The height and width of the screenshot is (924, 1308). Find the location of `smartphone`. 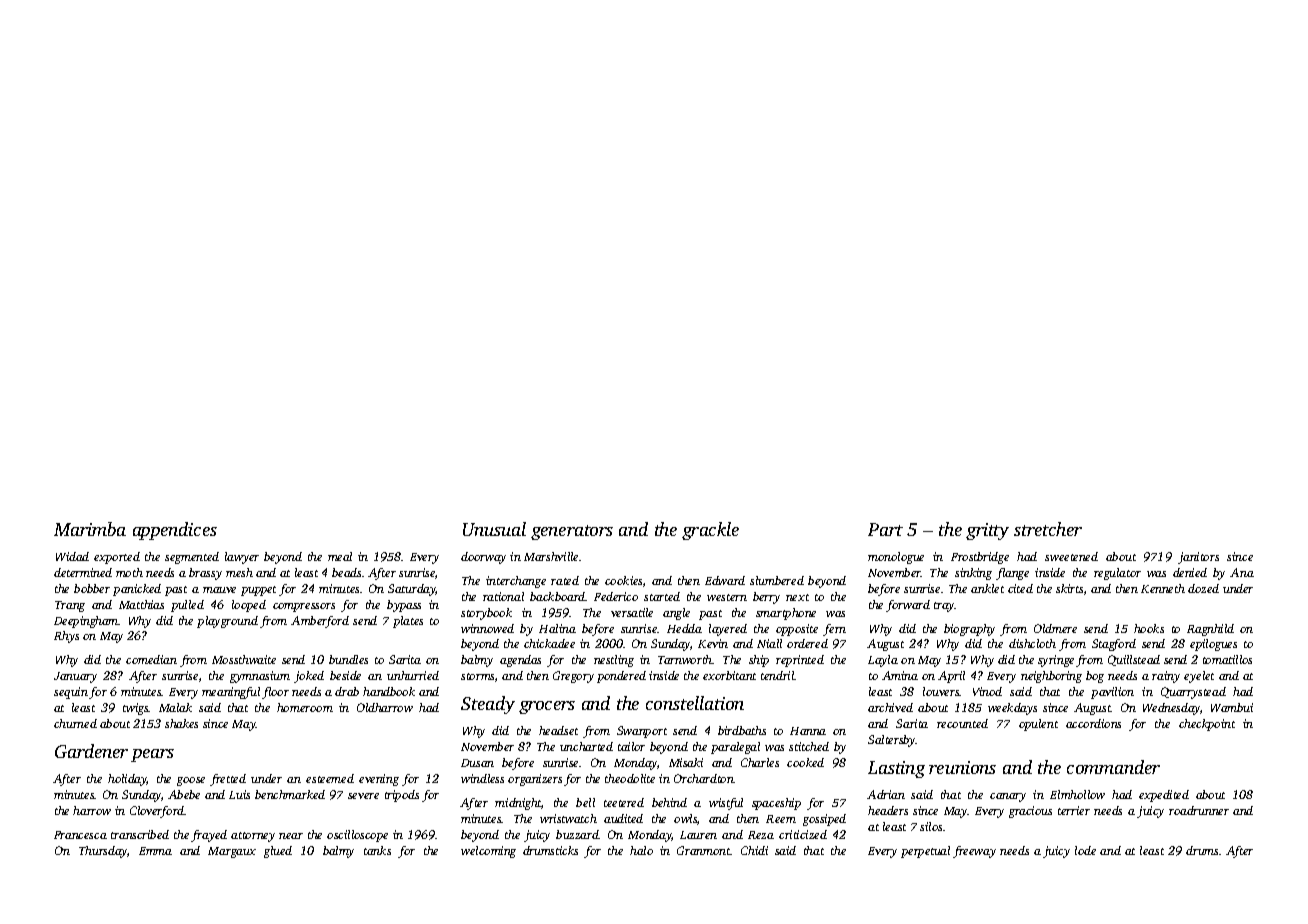

smartphone is located at coordinates (786, 614).
